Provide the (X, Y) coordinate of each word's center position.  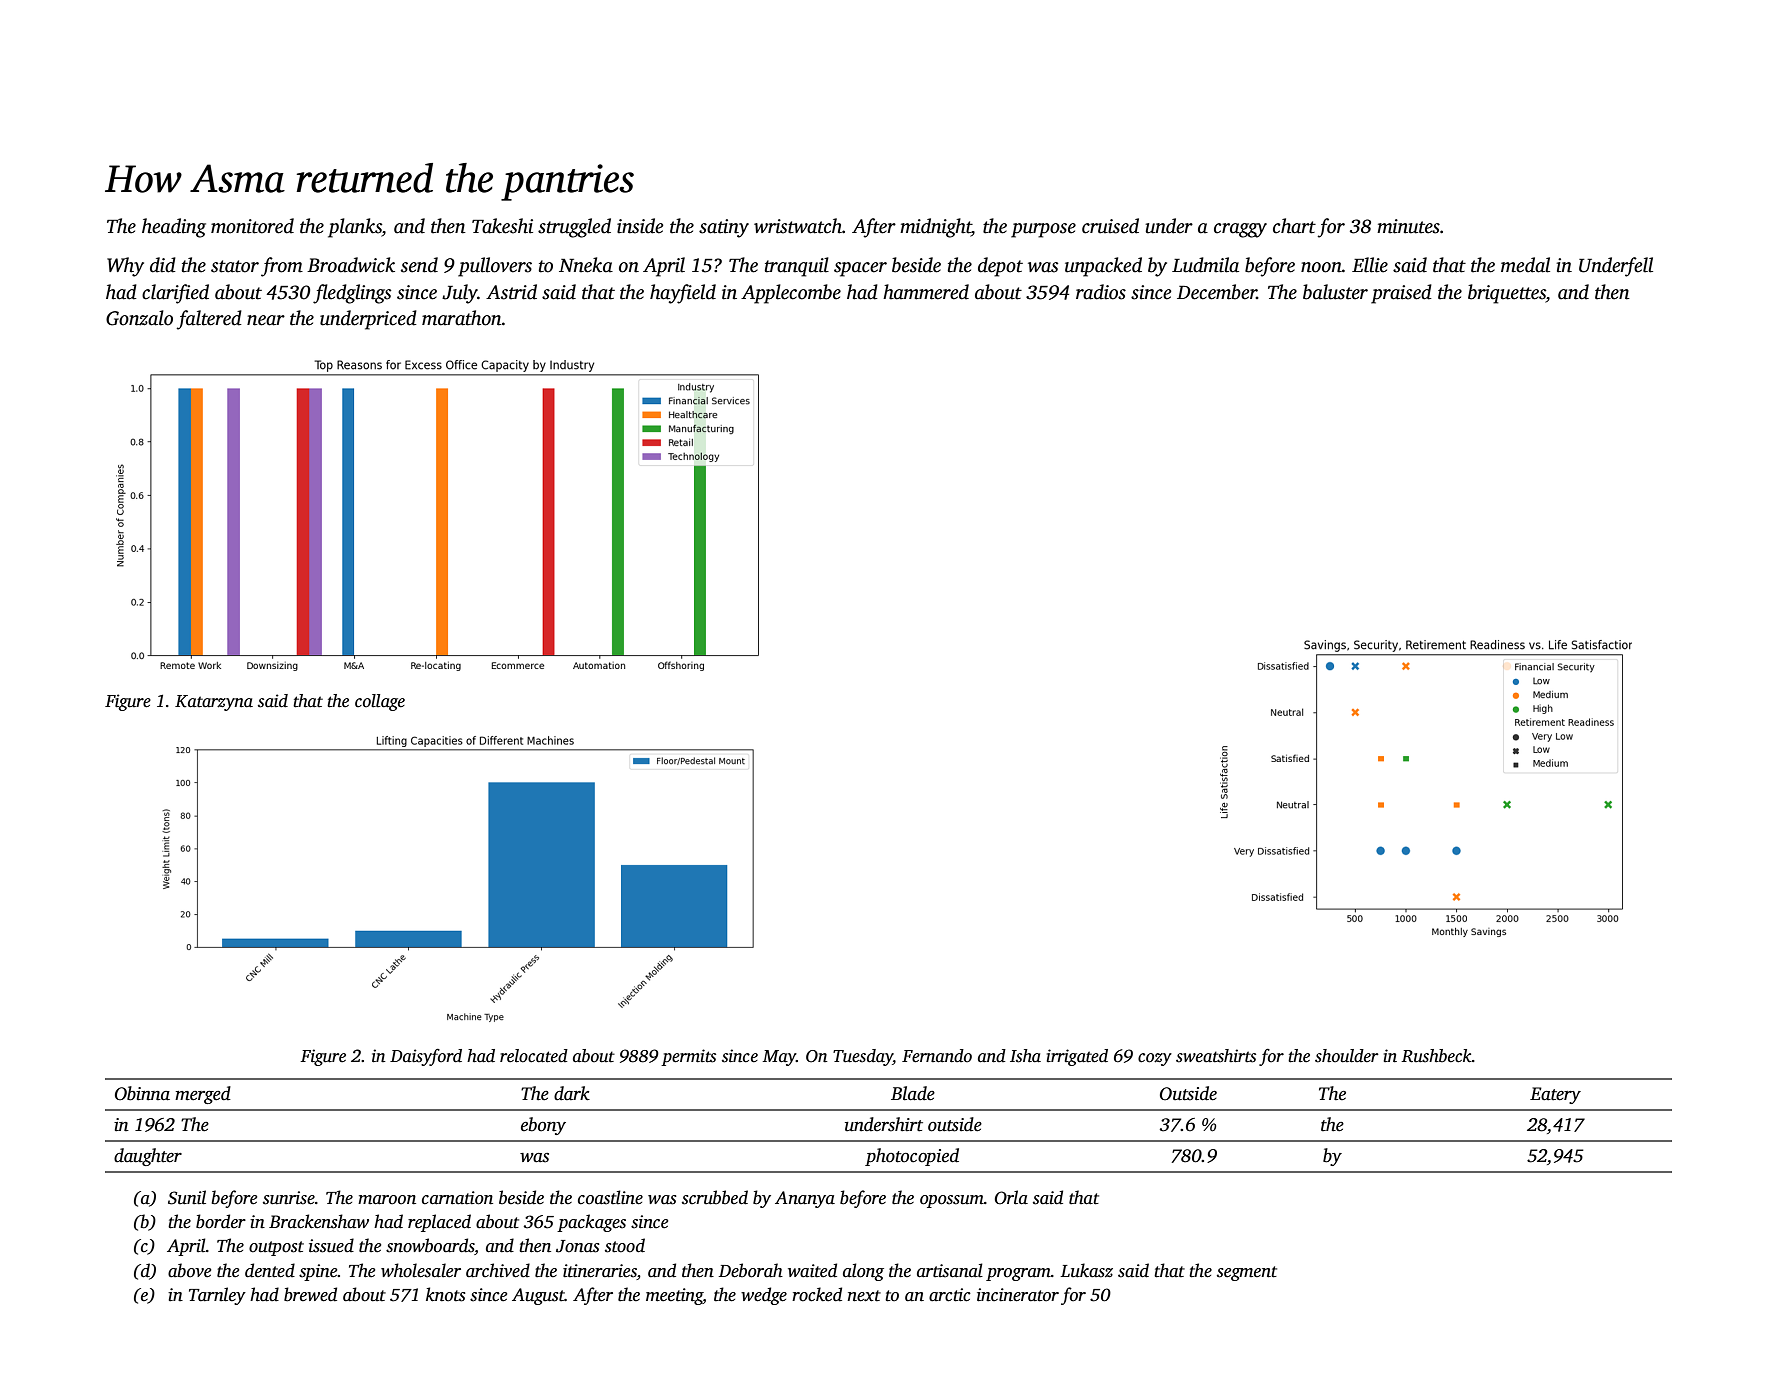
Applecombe (791, 294)
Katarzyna (214, 703)
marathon (462, 318)
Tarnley (217, 1296)
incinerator (1018, 1295)
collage (380, 702)
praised (1401, 294)
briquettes (1507, 294)
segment (1247, 1273)
